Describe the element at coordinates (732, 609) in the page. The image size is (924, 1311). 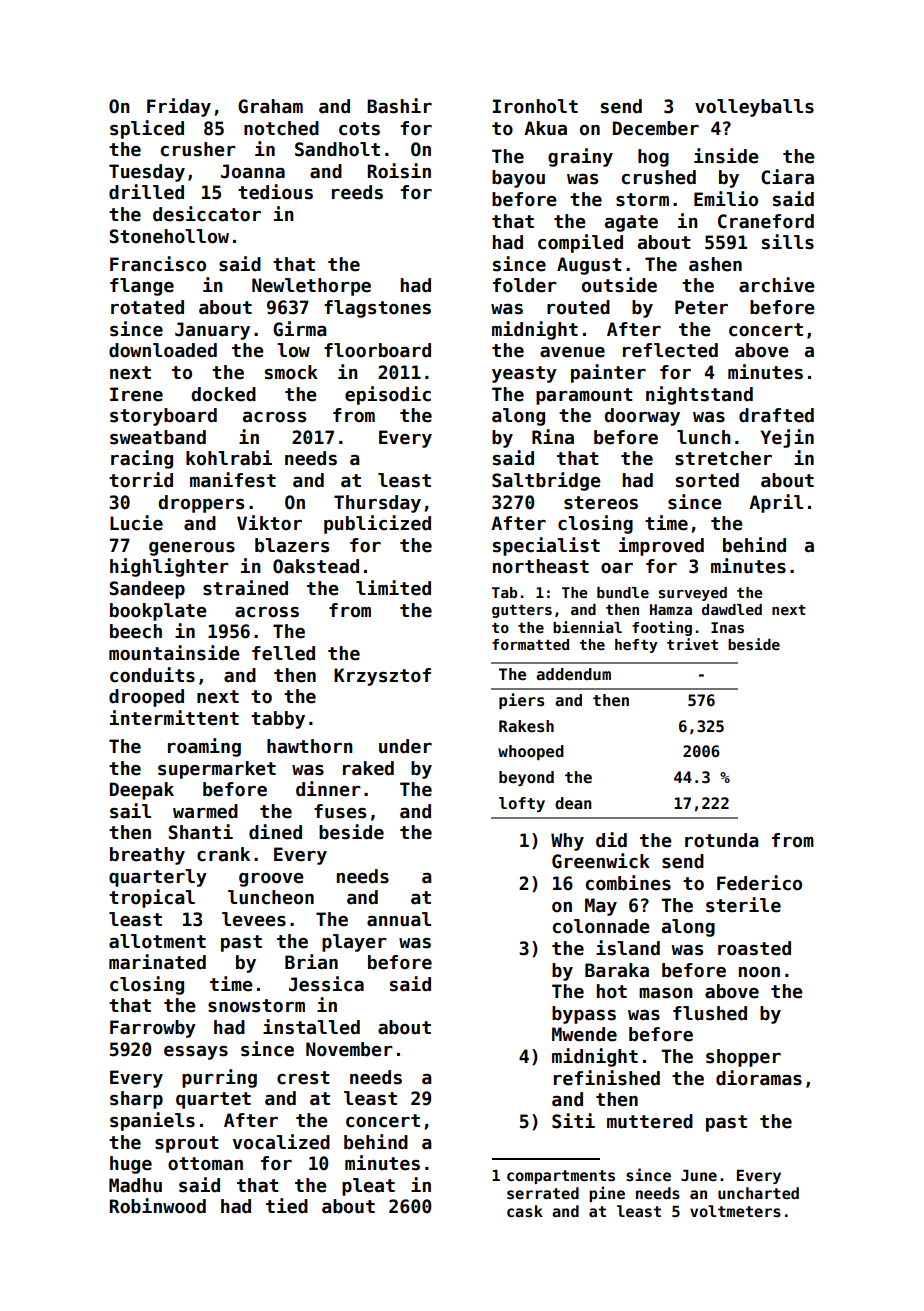
I see `dawdled` at that location.
